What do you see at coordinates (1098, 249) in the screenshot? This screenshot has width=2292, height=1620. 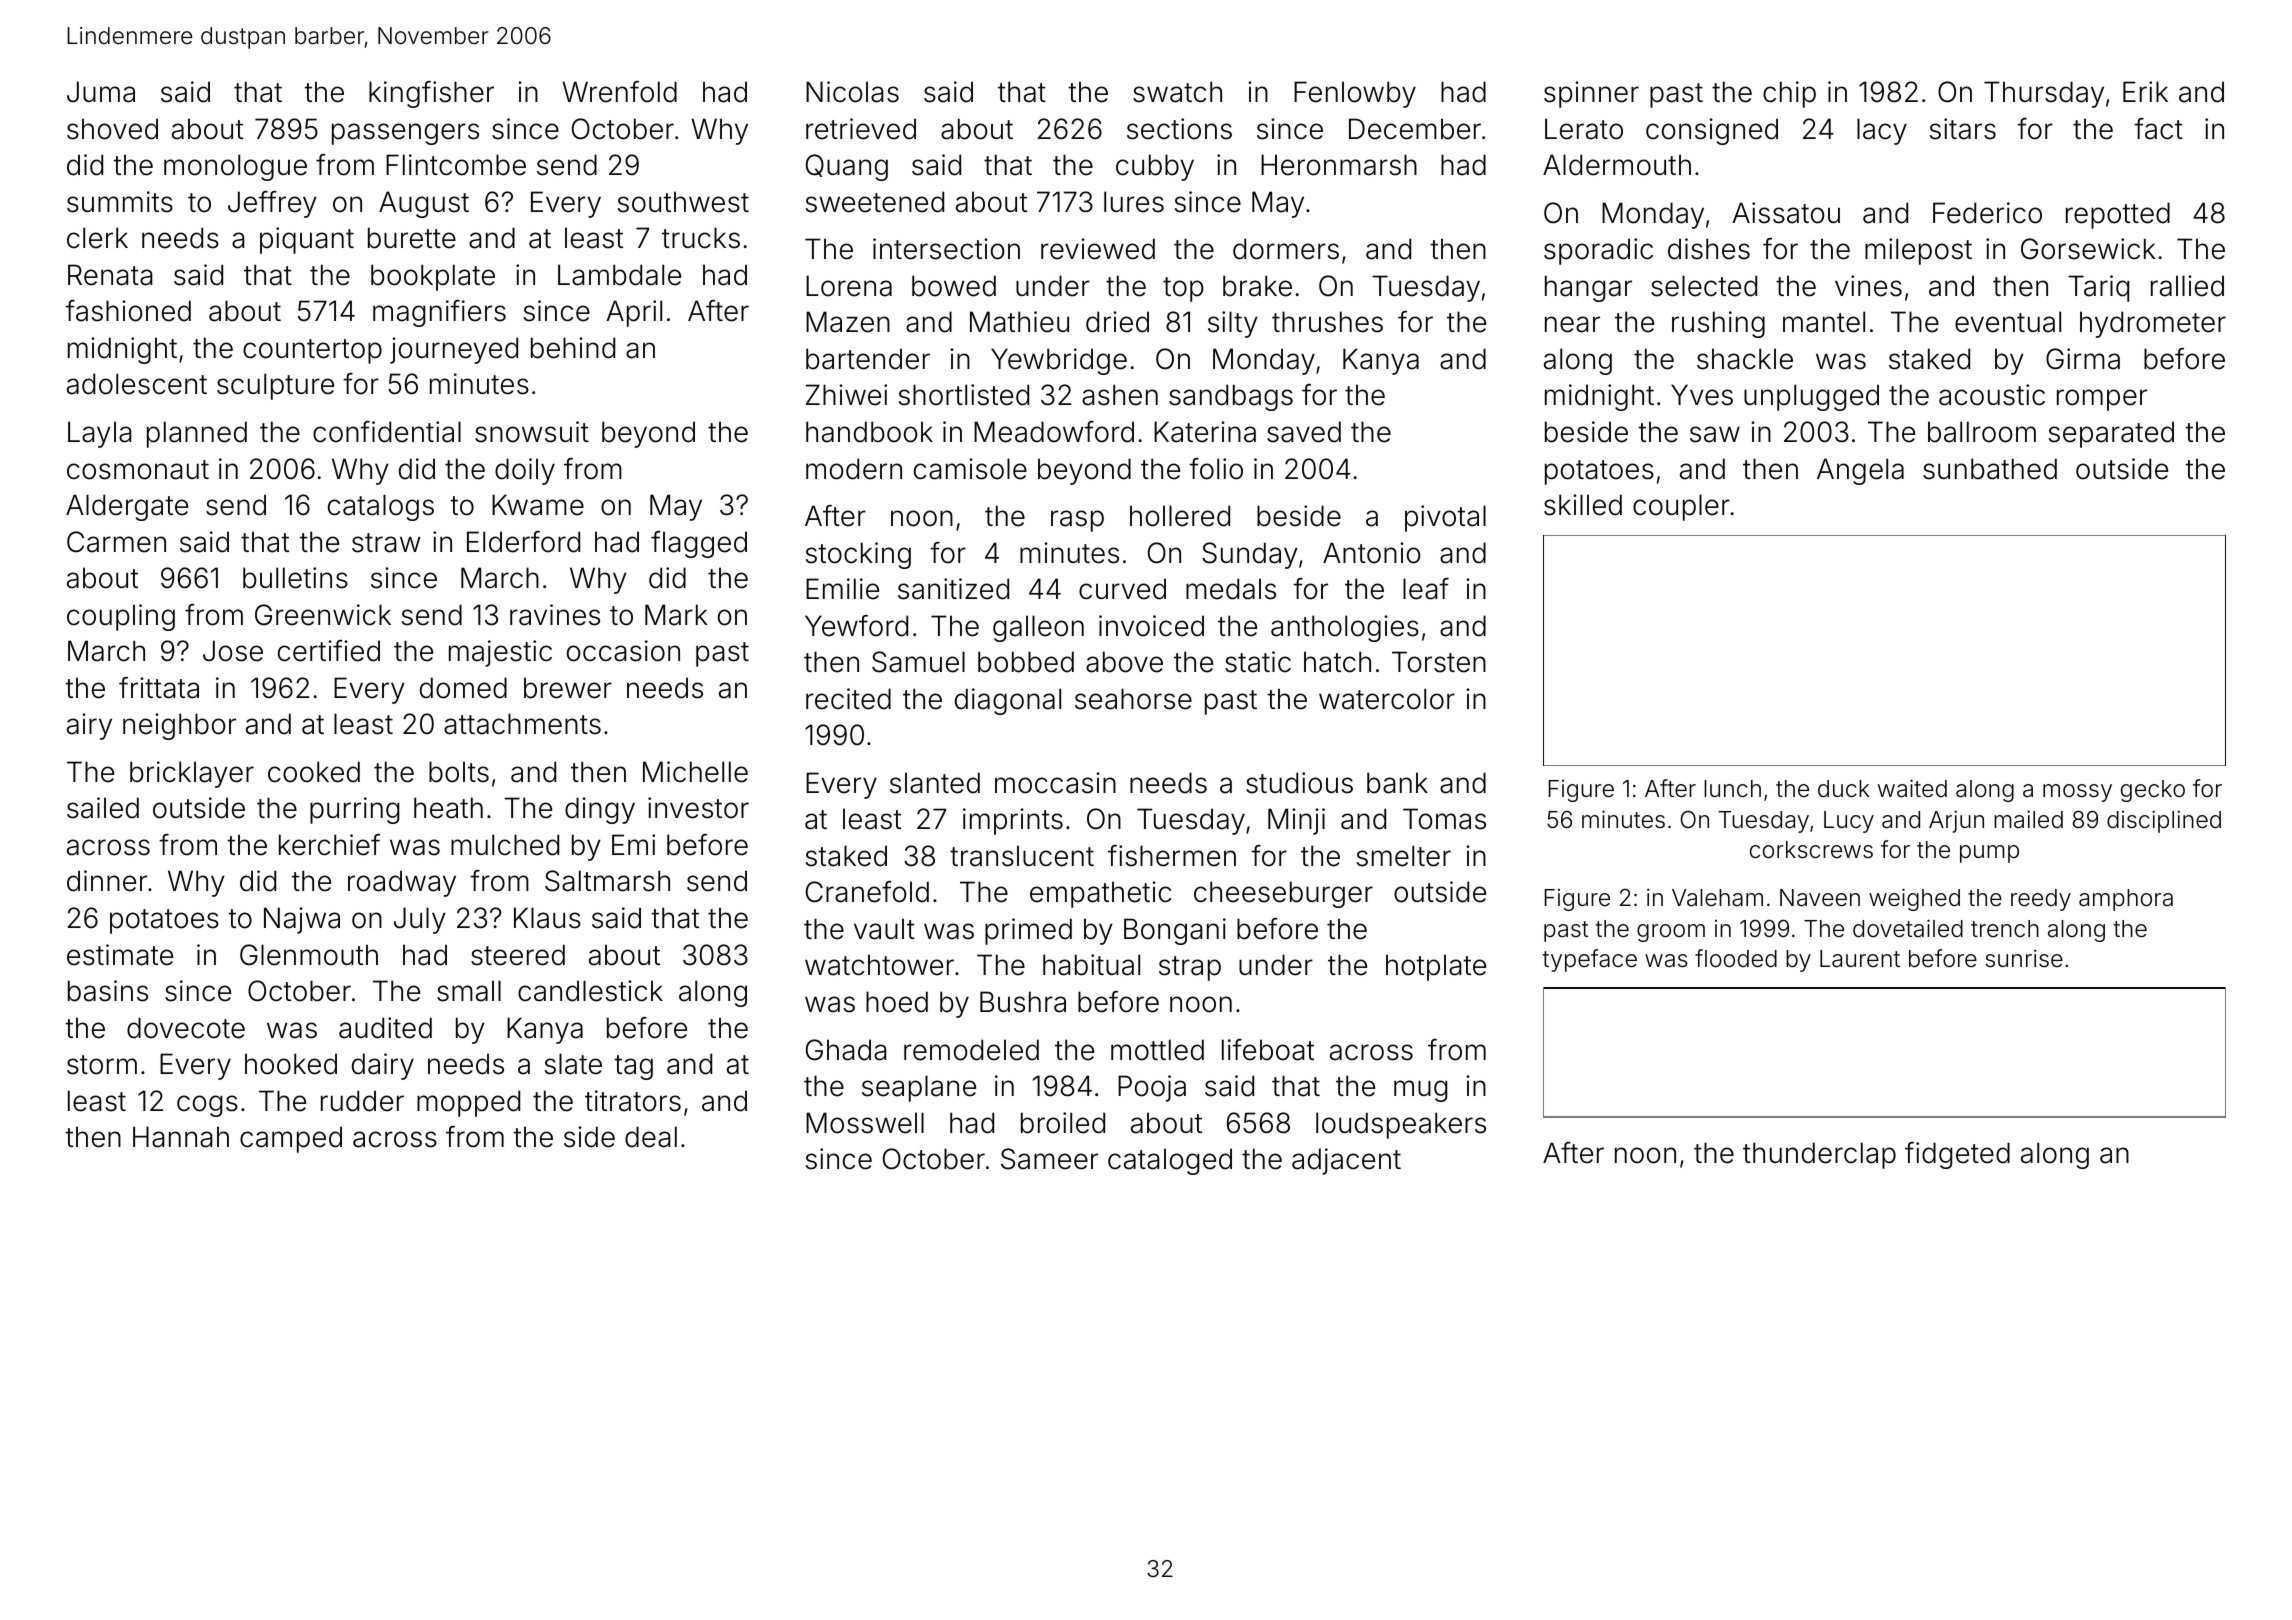 I see `reviewed` at bounding box center [1098, 249].
